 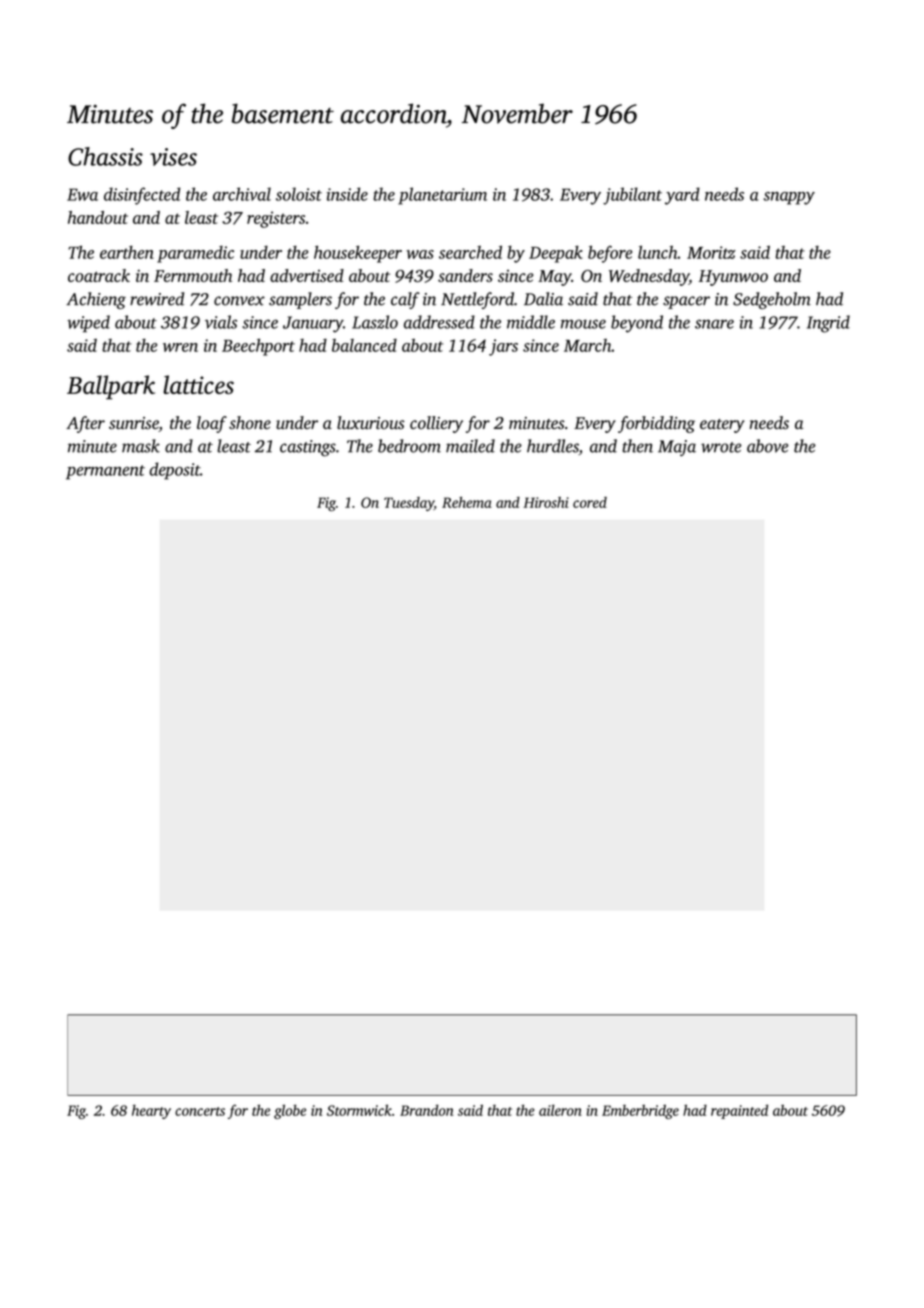 What do you see at coordinates (151, 1111) in the screenshot?
I see `hearty` at bounding box center [151, 1111].
